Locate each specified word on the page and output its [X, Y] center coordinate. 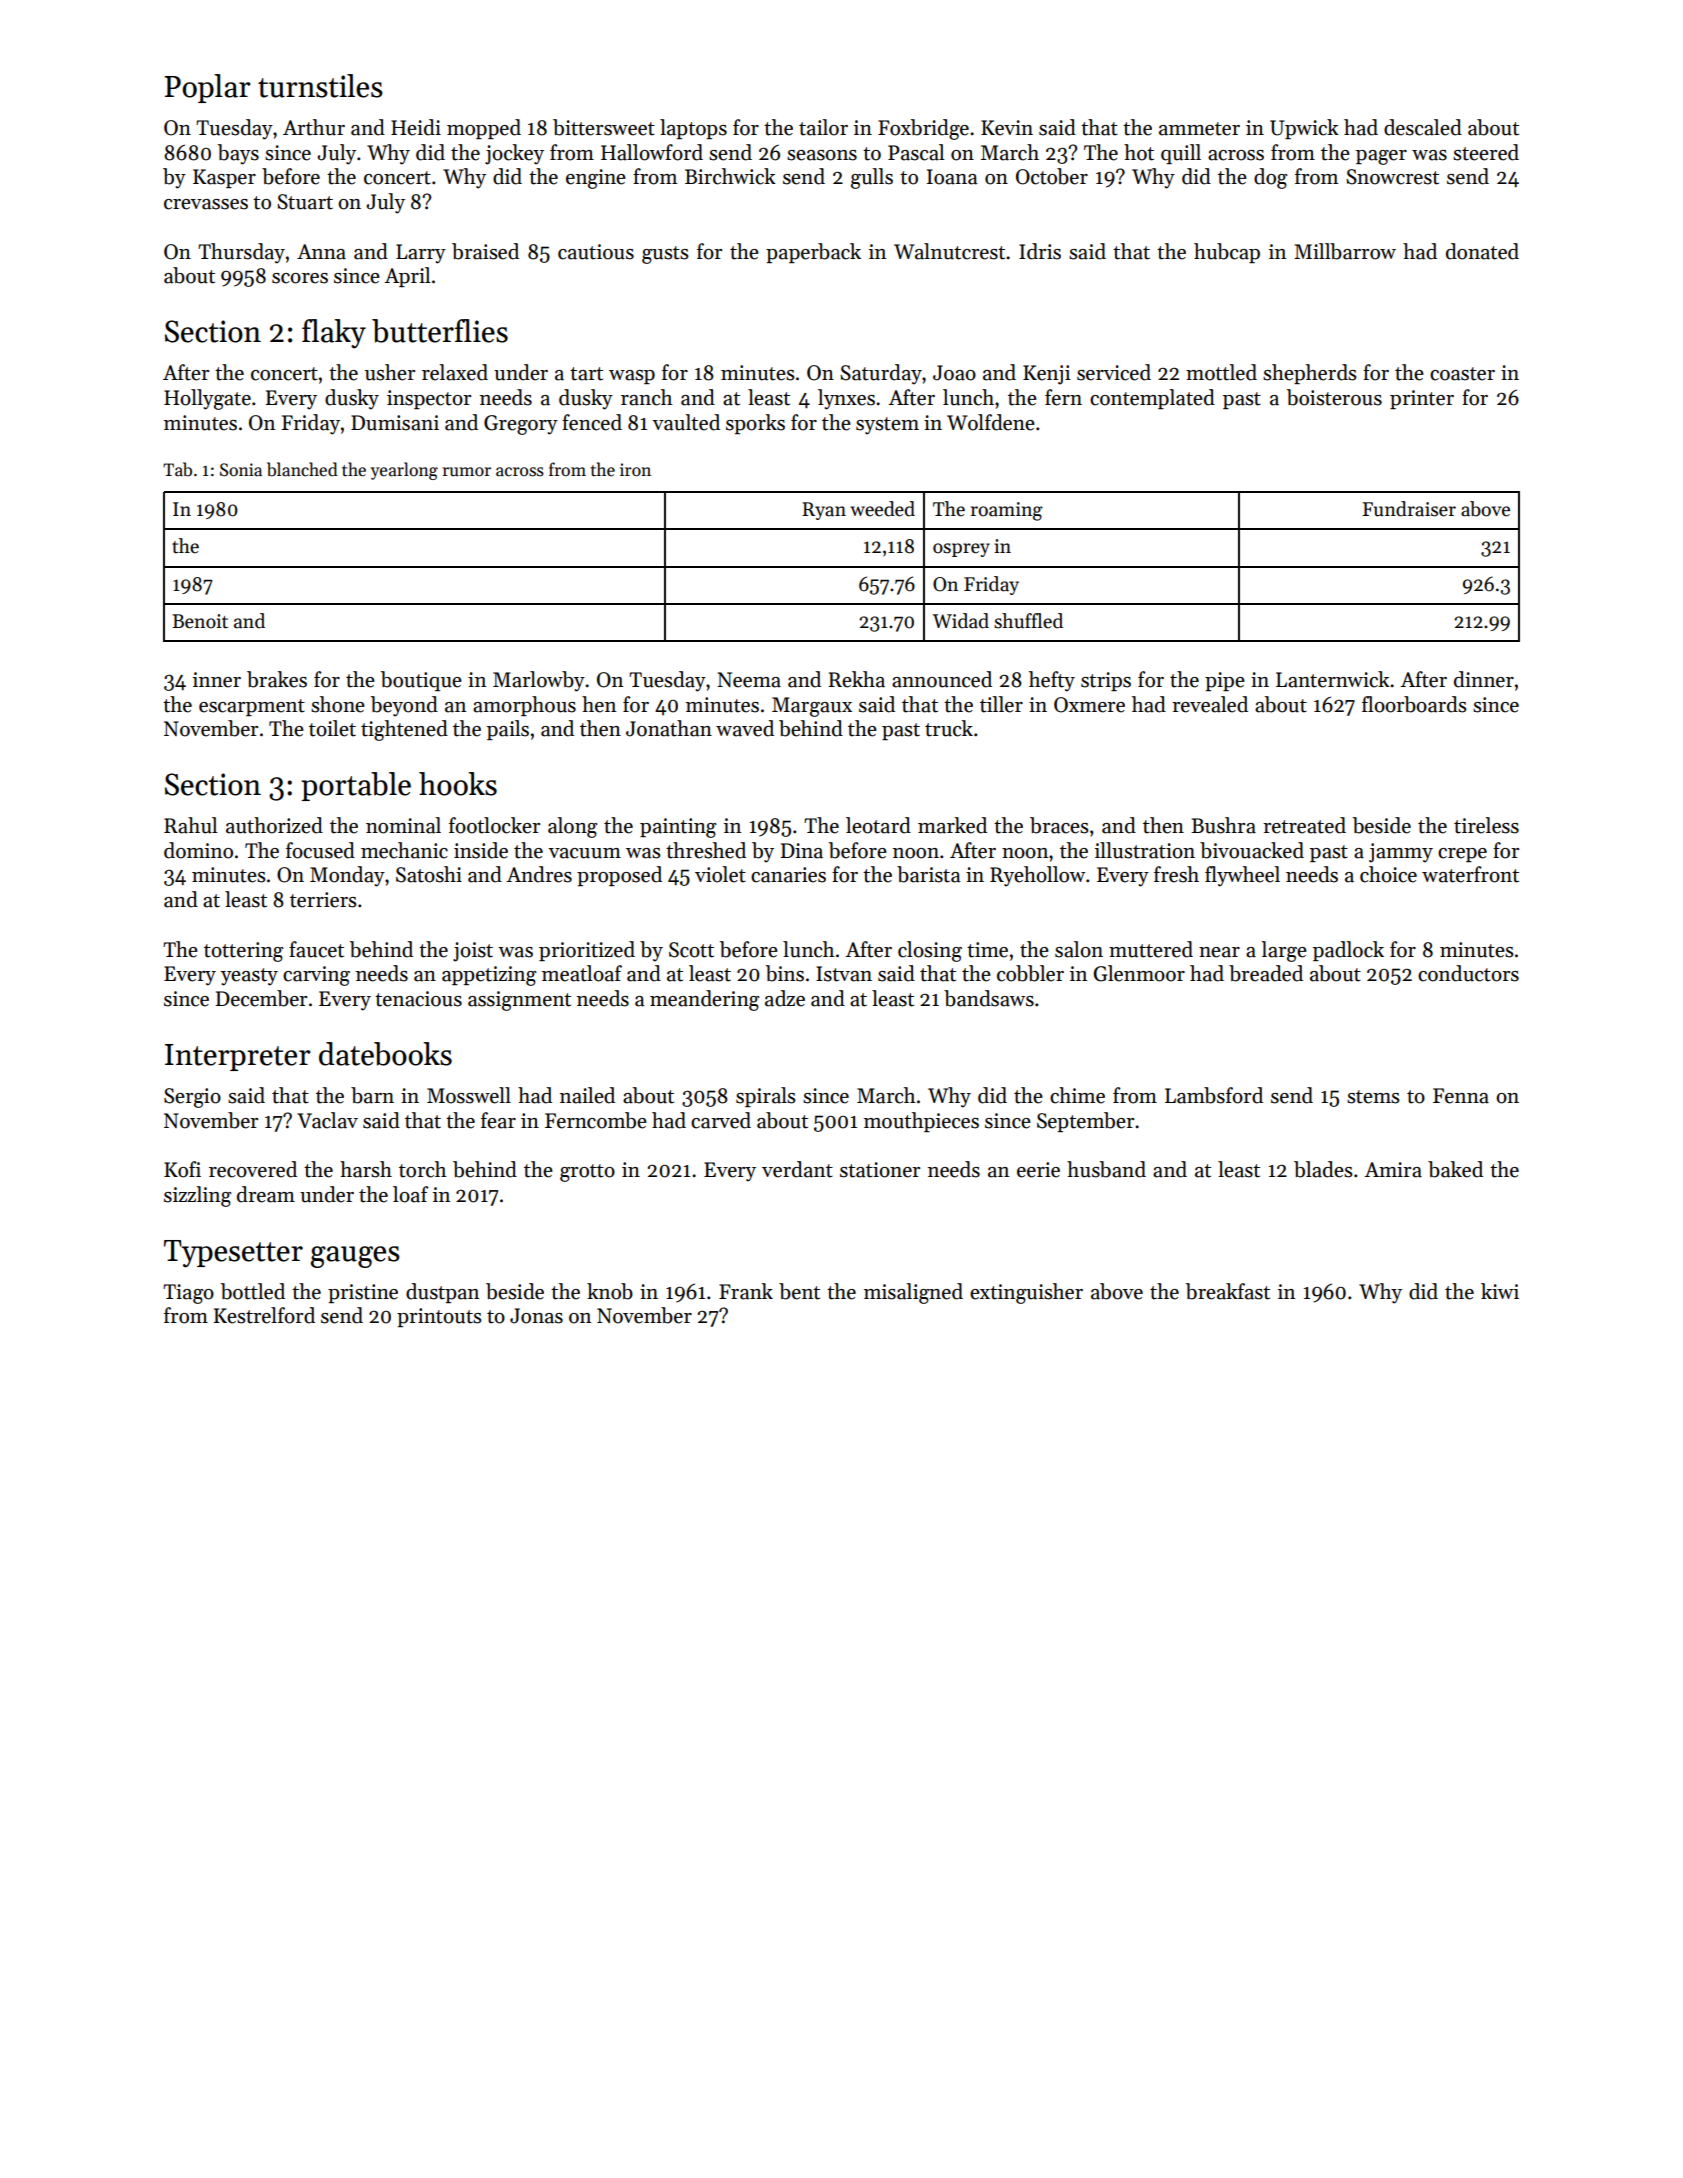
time [987, 950]
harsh [366, 1169]
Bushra [1223, 825]
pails [508, 730]
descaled [1423, 127]
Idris [1040, 251]
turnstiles [320, 86]
